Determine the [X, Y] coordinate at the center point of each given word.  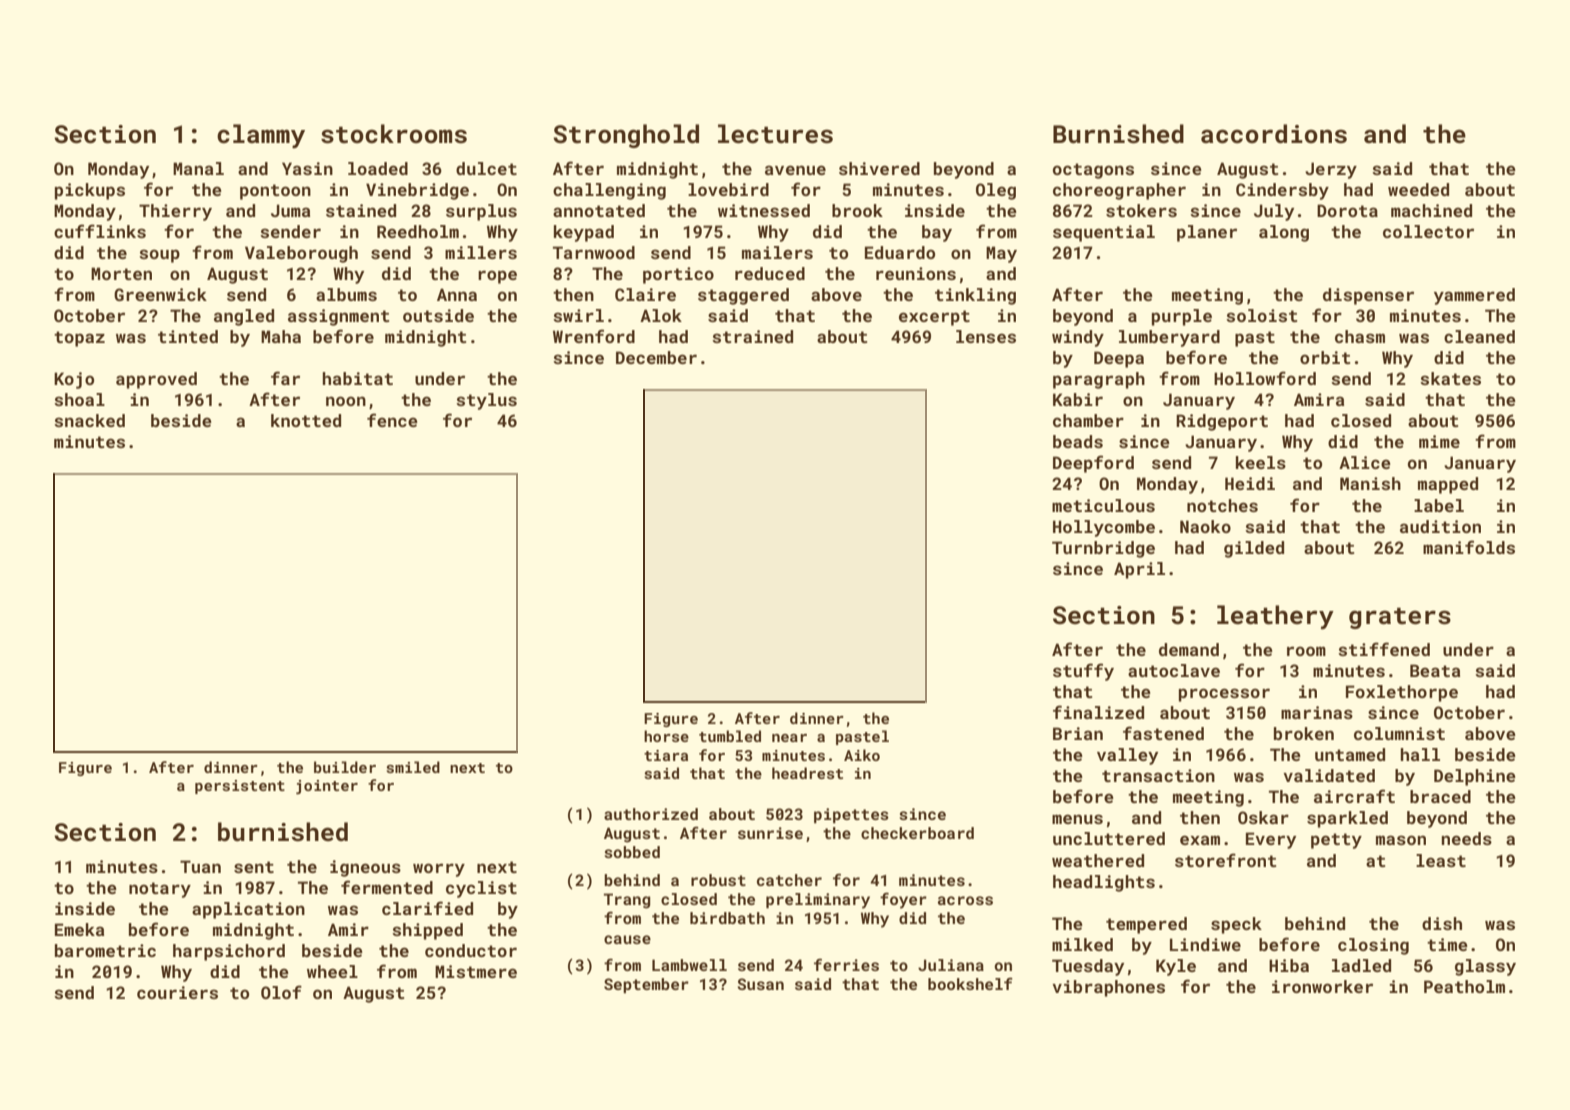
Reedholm [418, 231]
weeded [1418, 189]
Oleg [996, 191]
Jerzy [1331, 170]
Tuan [200, 866]
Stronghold [626, 136]
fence [392, 420]
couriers [177, 992]
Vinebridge [417, 191]
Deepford [1093, 464]
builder [345, 767]
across [965, 900]
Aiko [862, 755]
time [1447, 944]
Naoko [1205, 526]
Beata [1435, 670]
